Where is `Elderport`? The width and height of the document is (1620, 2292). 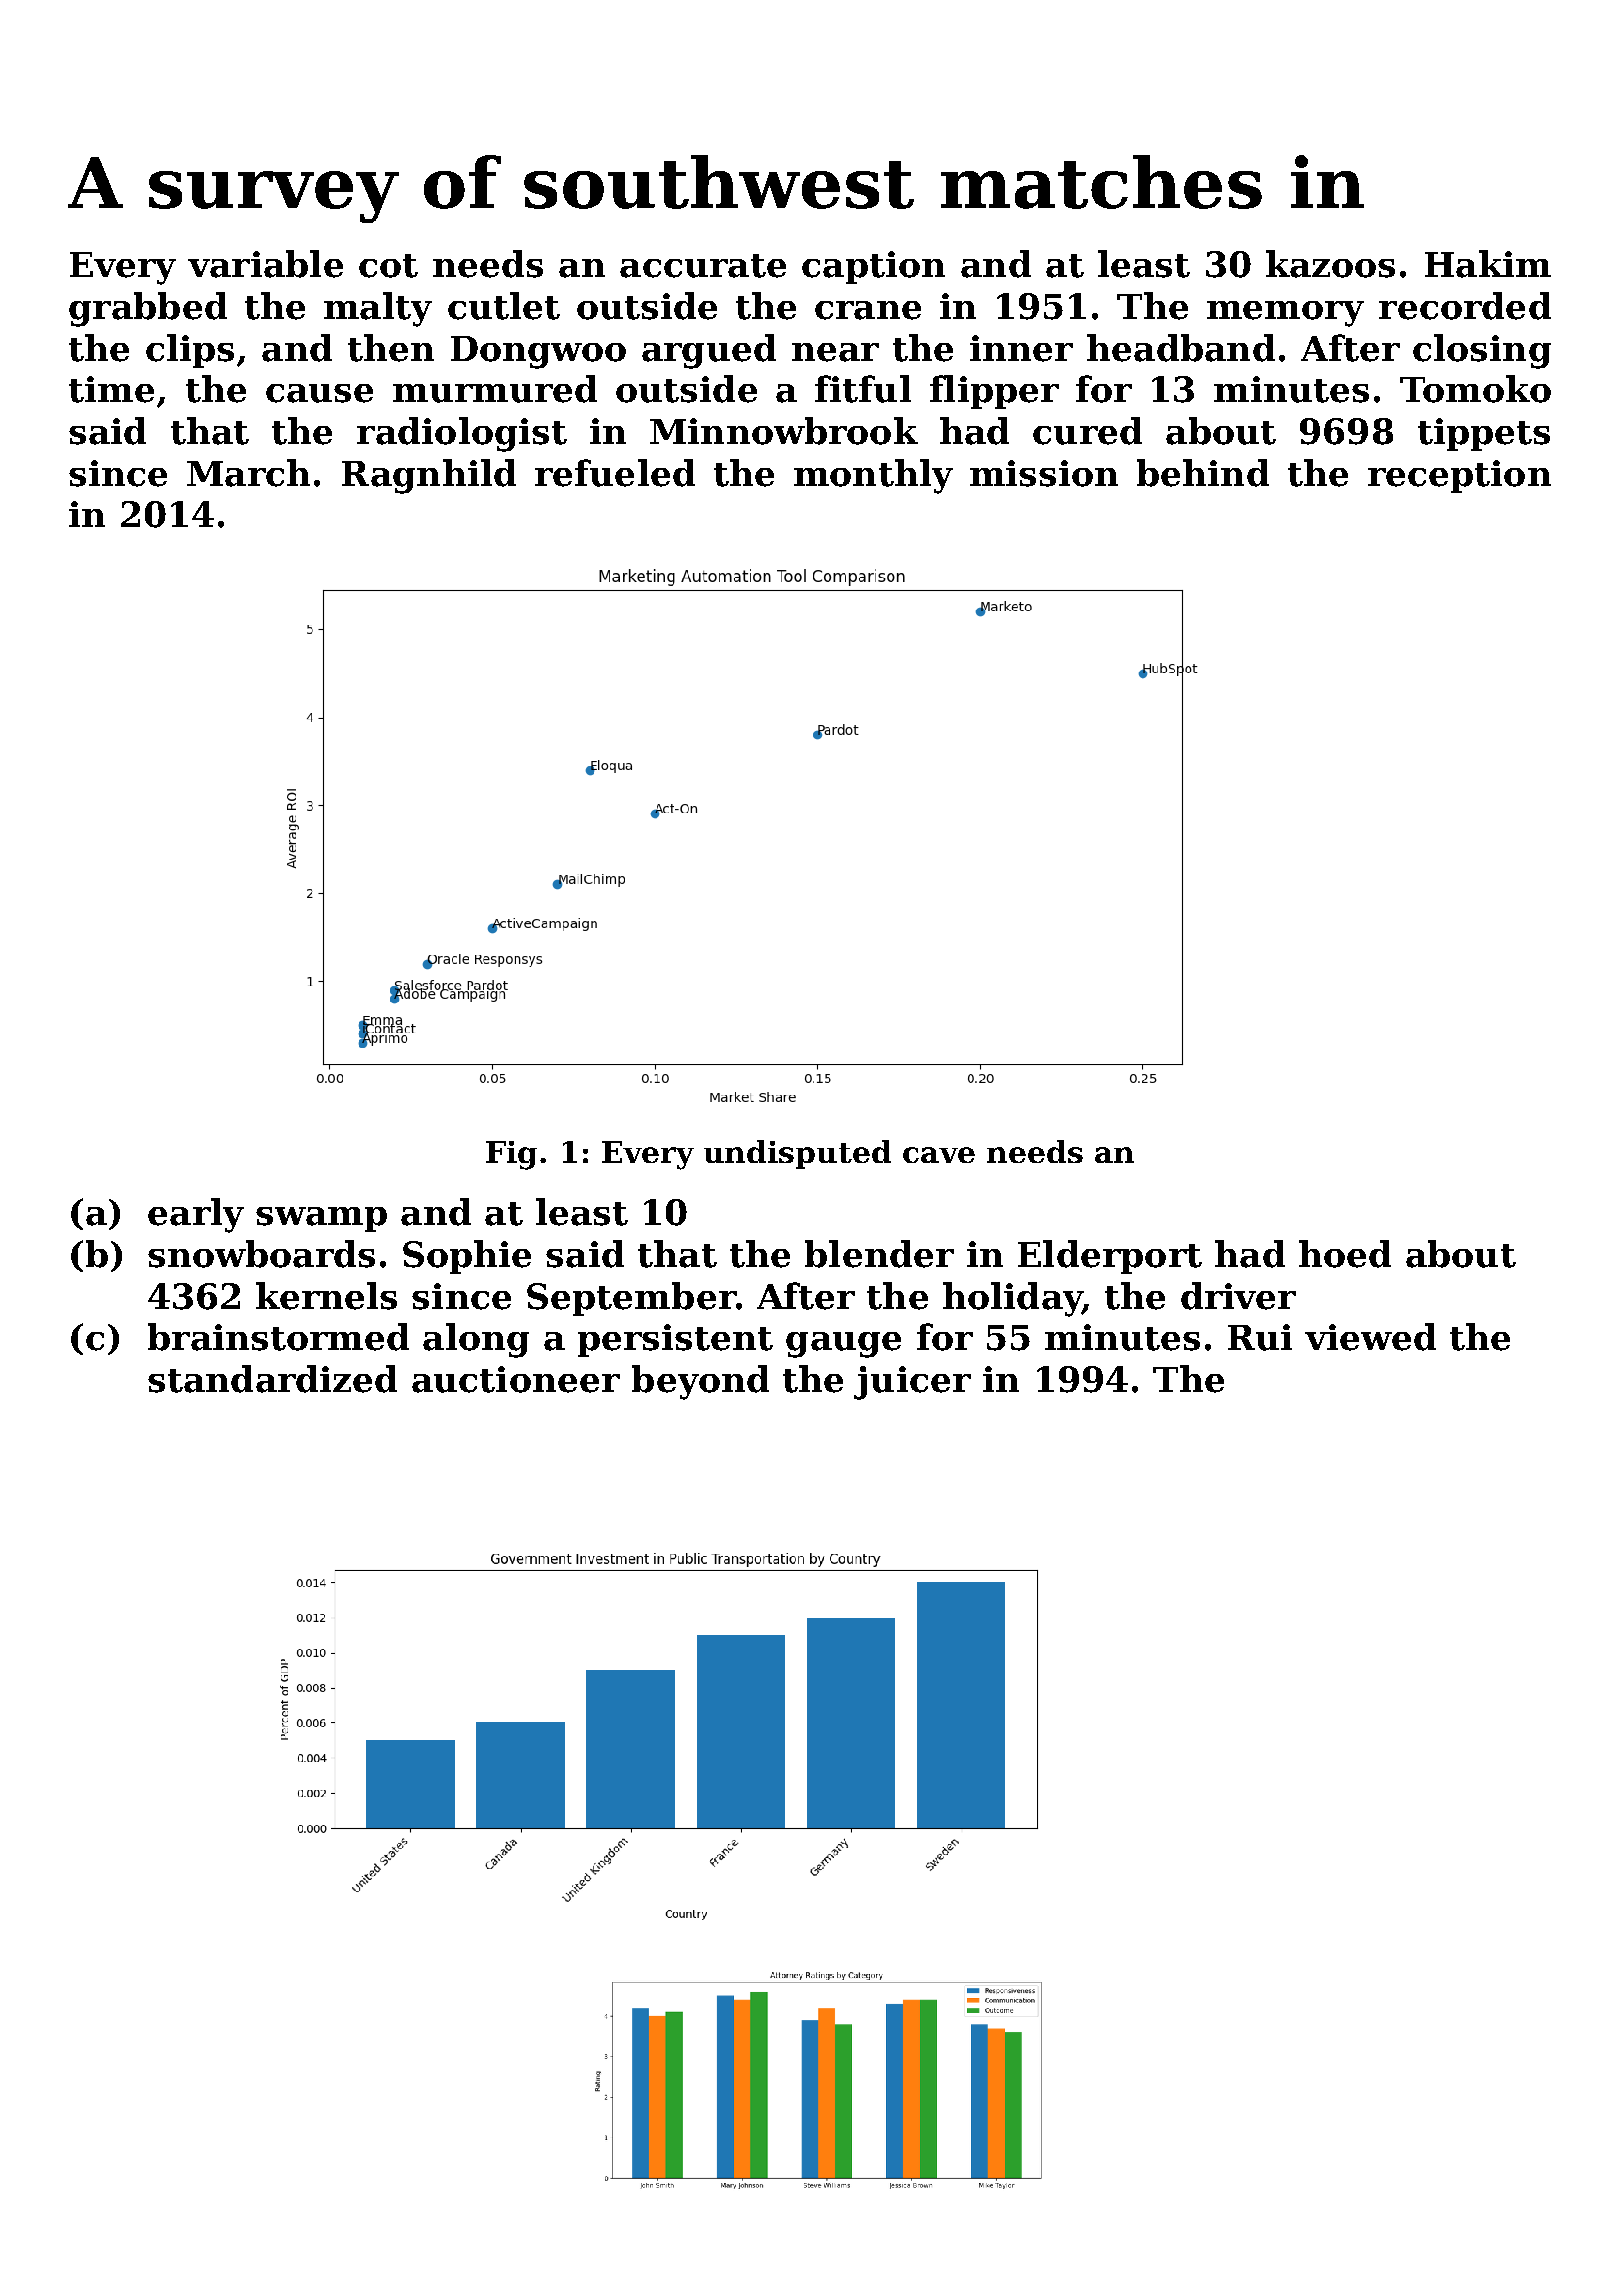
Elderport is located at coordinates (1110, 1257).
